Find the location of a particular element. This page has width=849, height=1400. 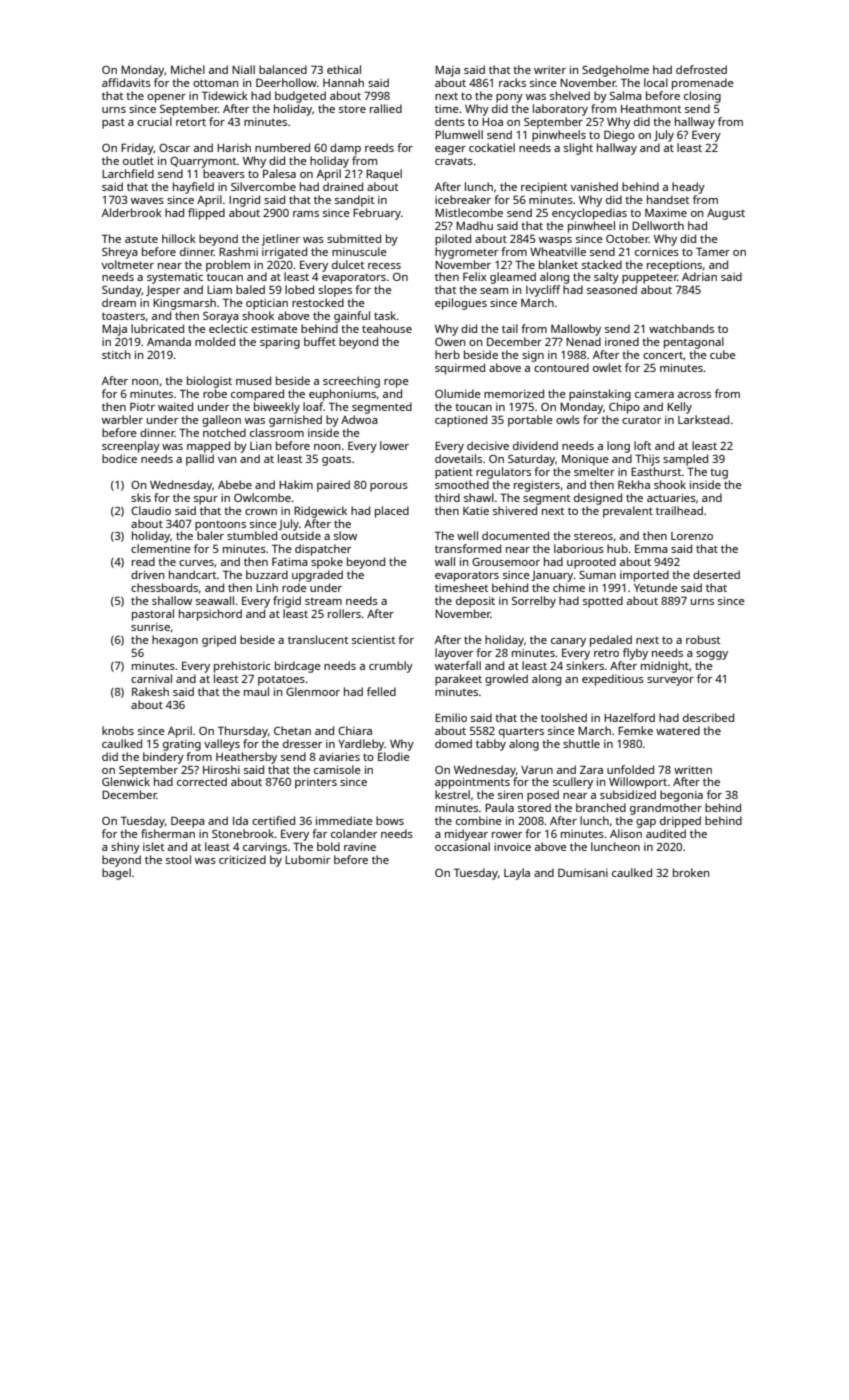

Diego is located at coordinates (619, 136).
